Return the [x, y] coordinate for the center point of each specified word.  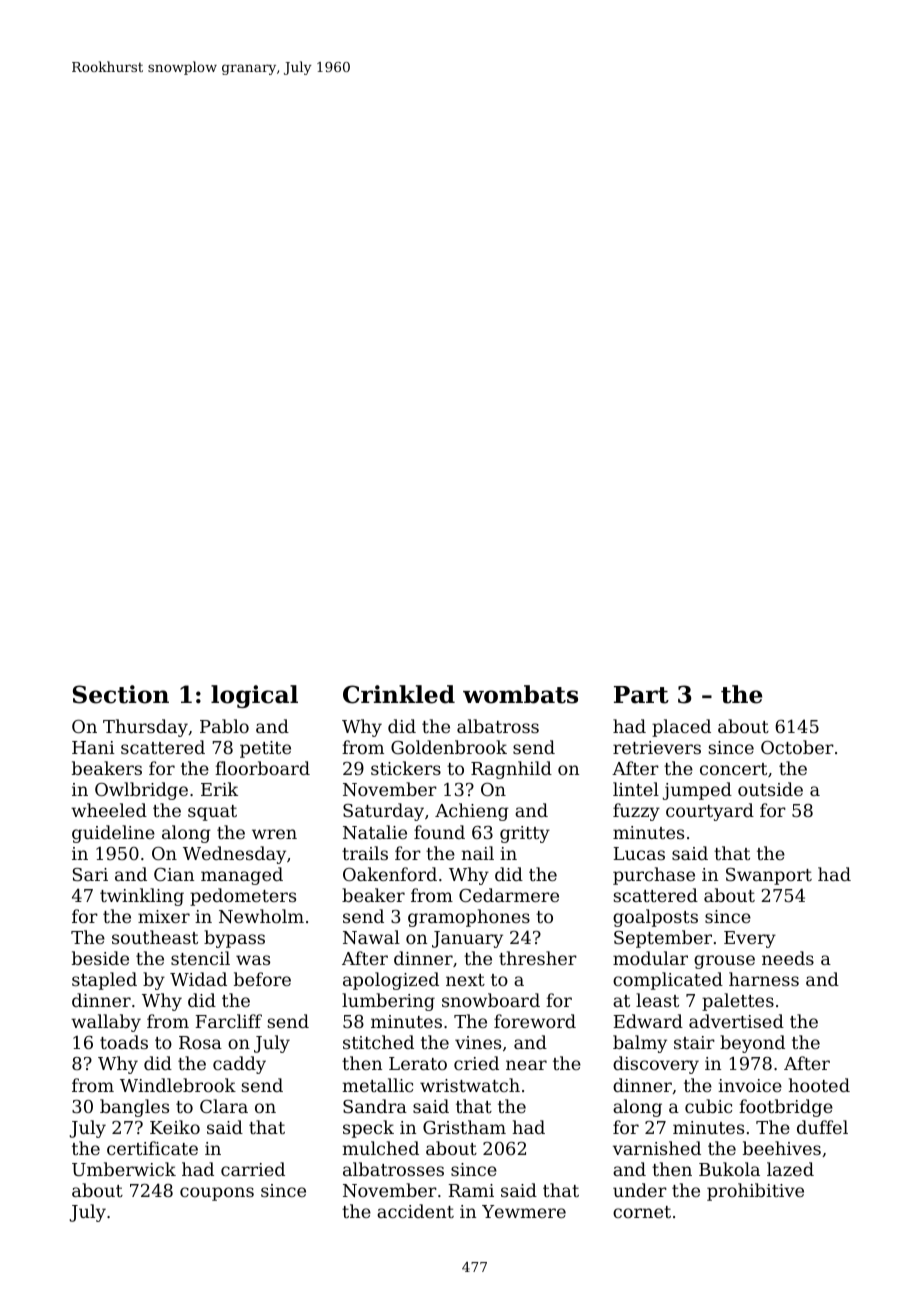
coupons [217, 1194]
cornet [642, 1212]
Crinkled [399, 694]
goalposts [655, 918]
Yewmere [524, 1211]
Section [121, 694]
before [262, 979]
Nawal [371, 937]
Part [641, 695]
